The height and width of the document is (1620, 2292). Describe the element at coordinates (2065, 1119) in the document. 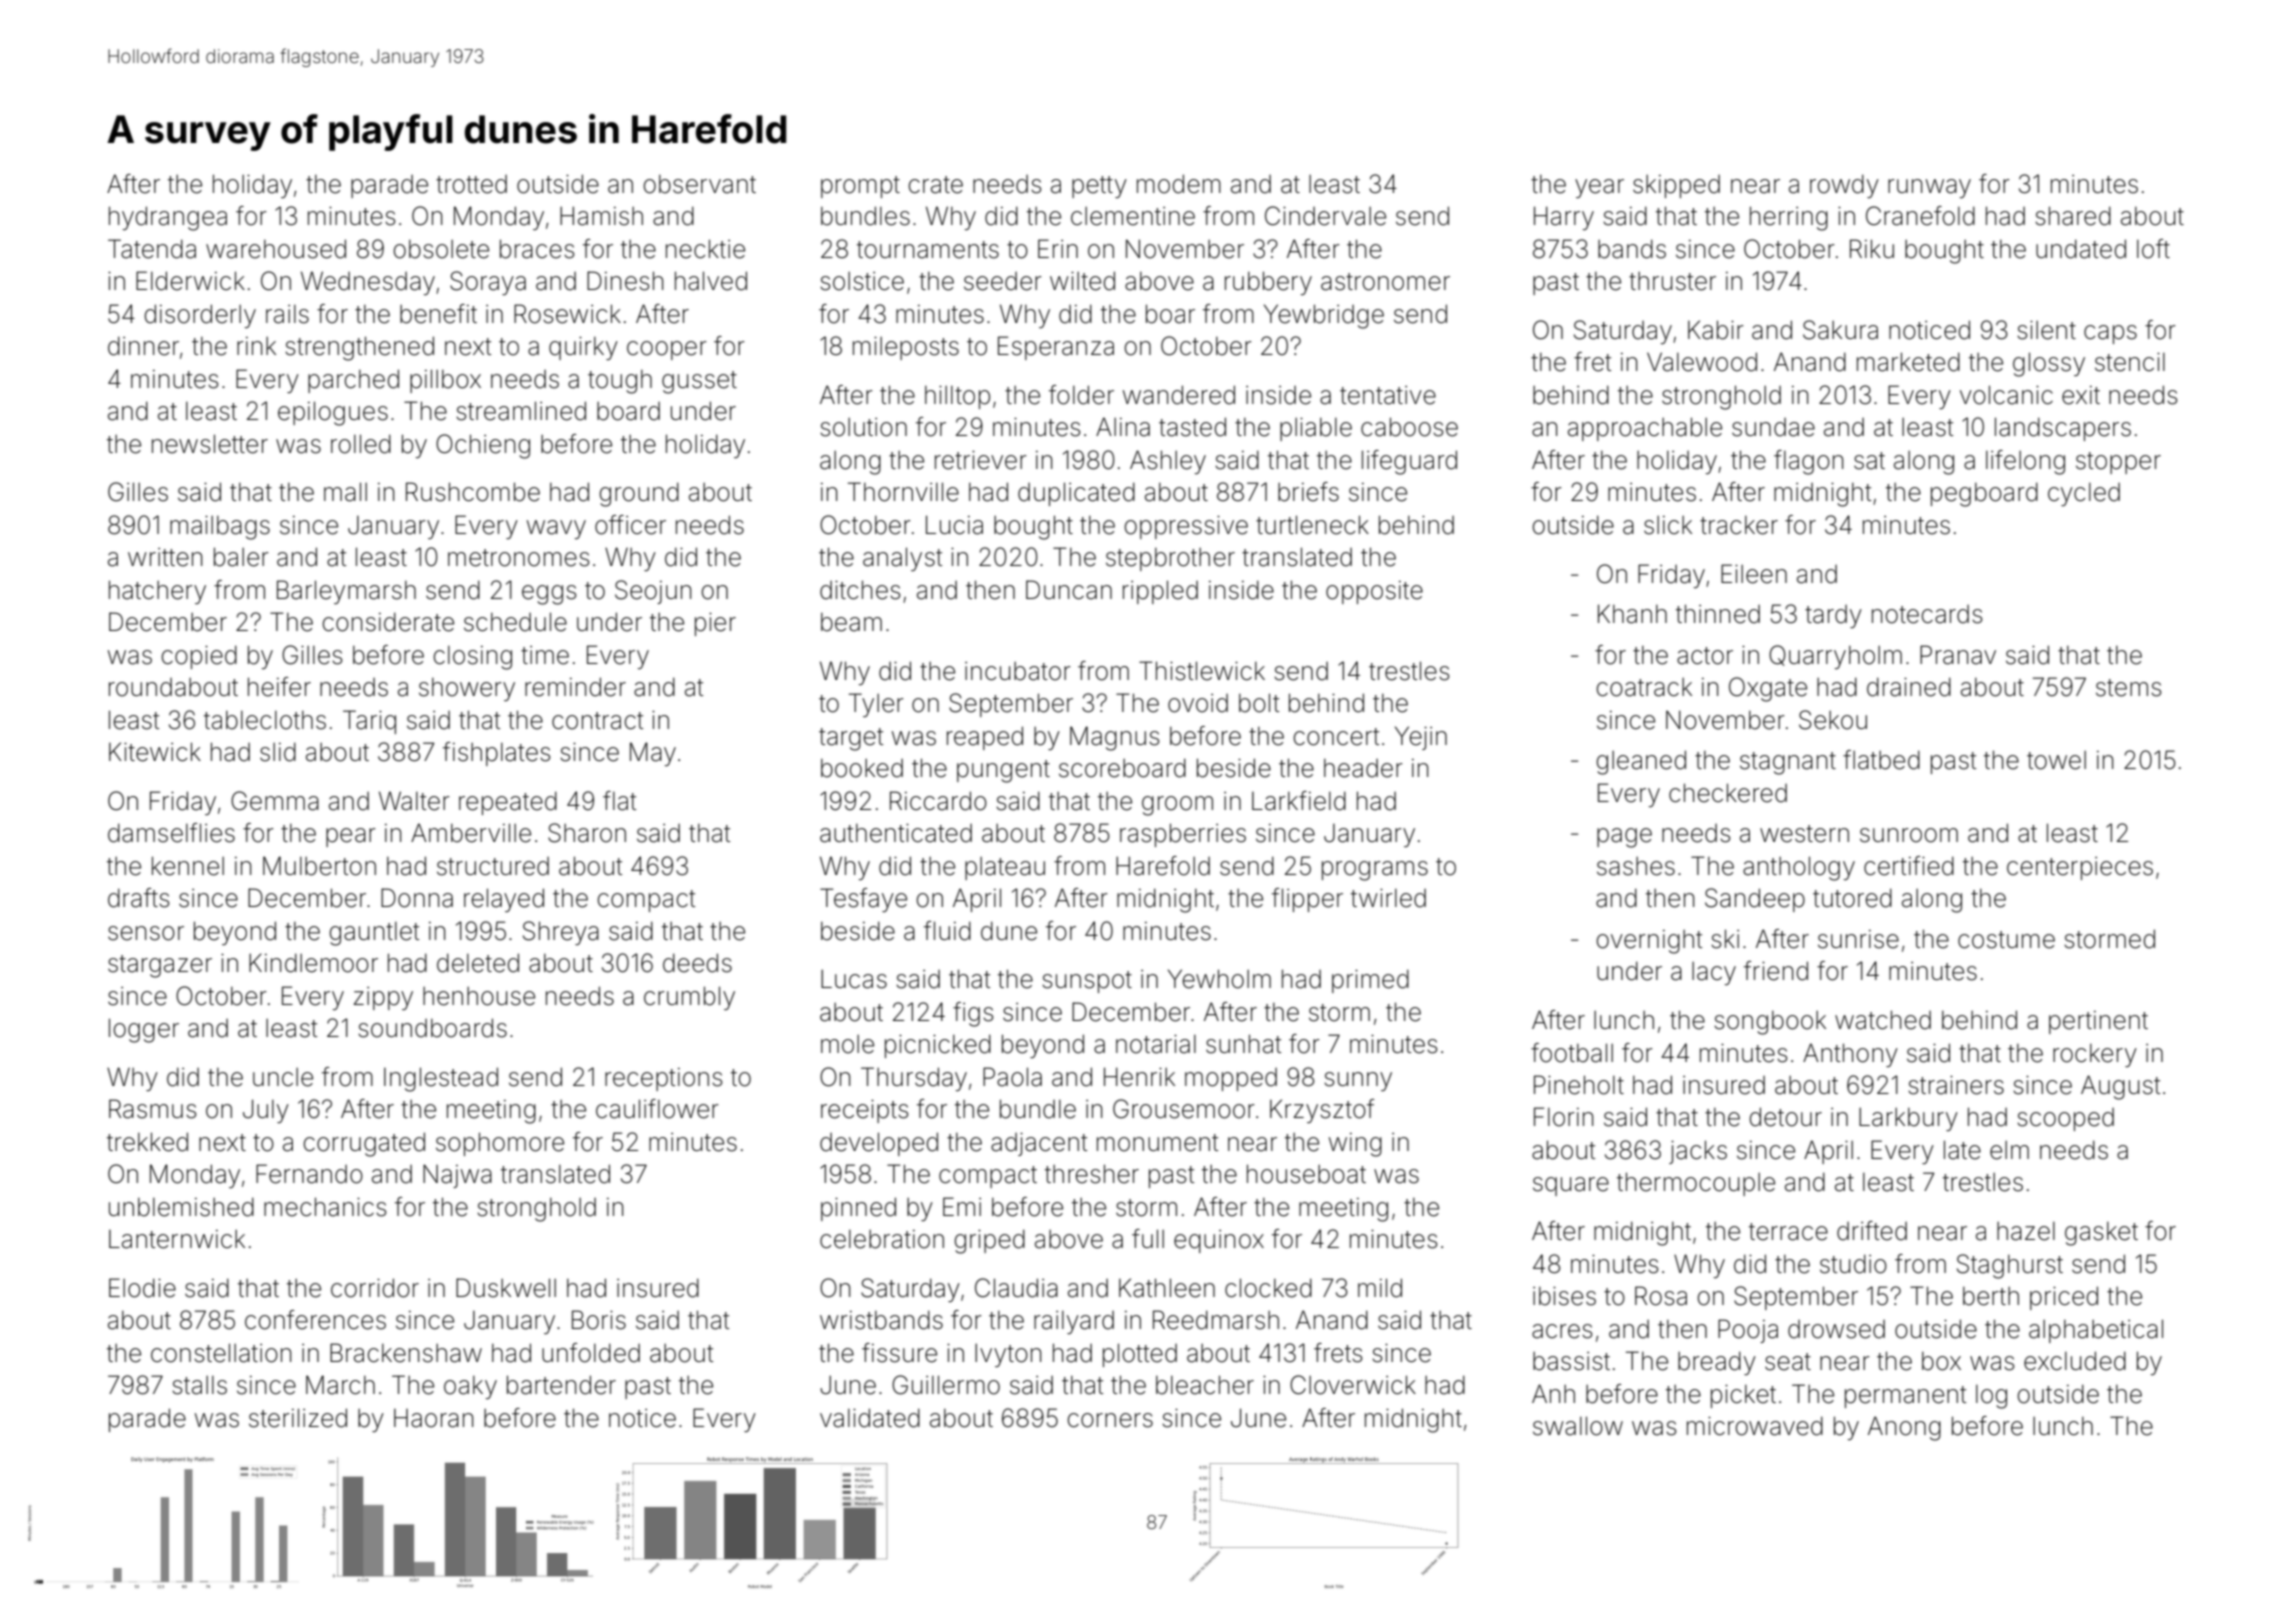

I see `scooped` at that location.
